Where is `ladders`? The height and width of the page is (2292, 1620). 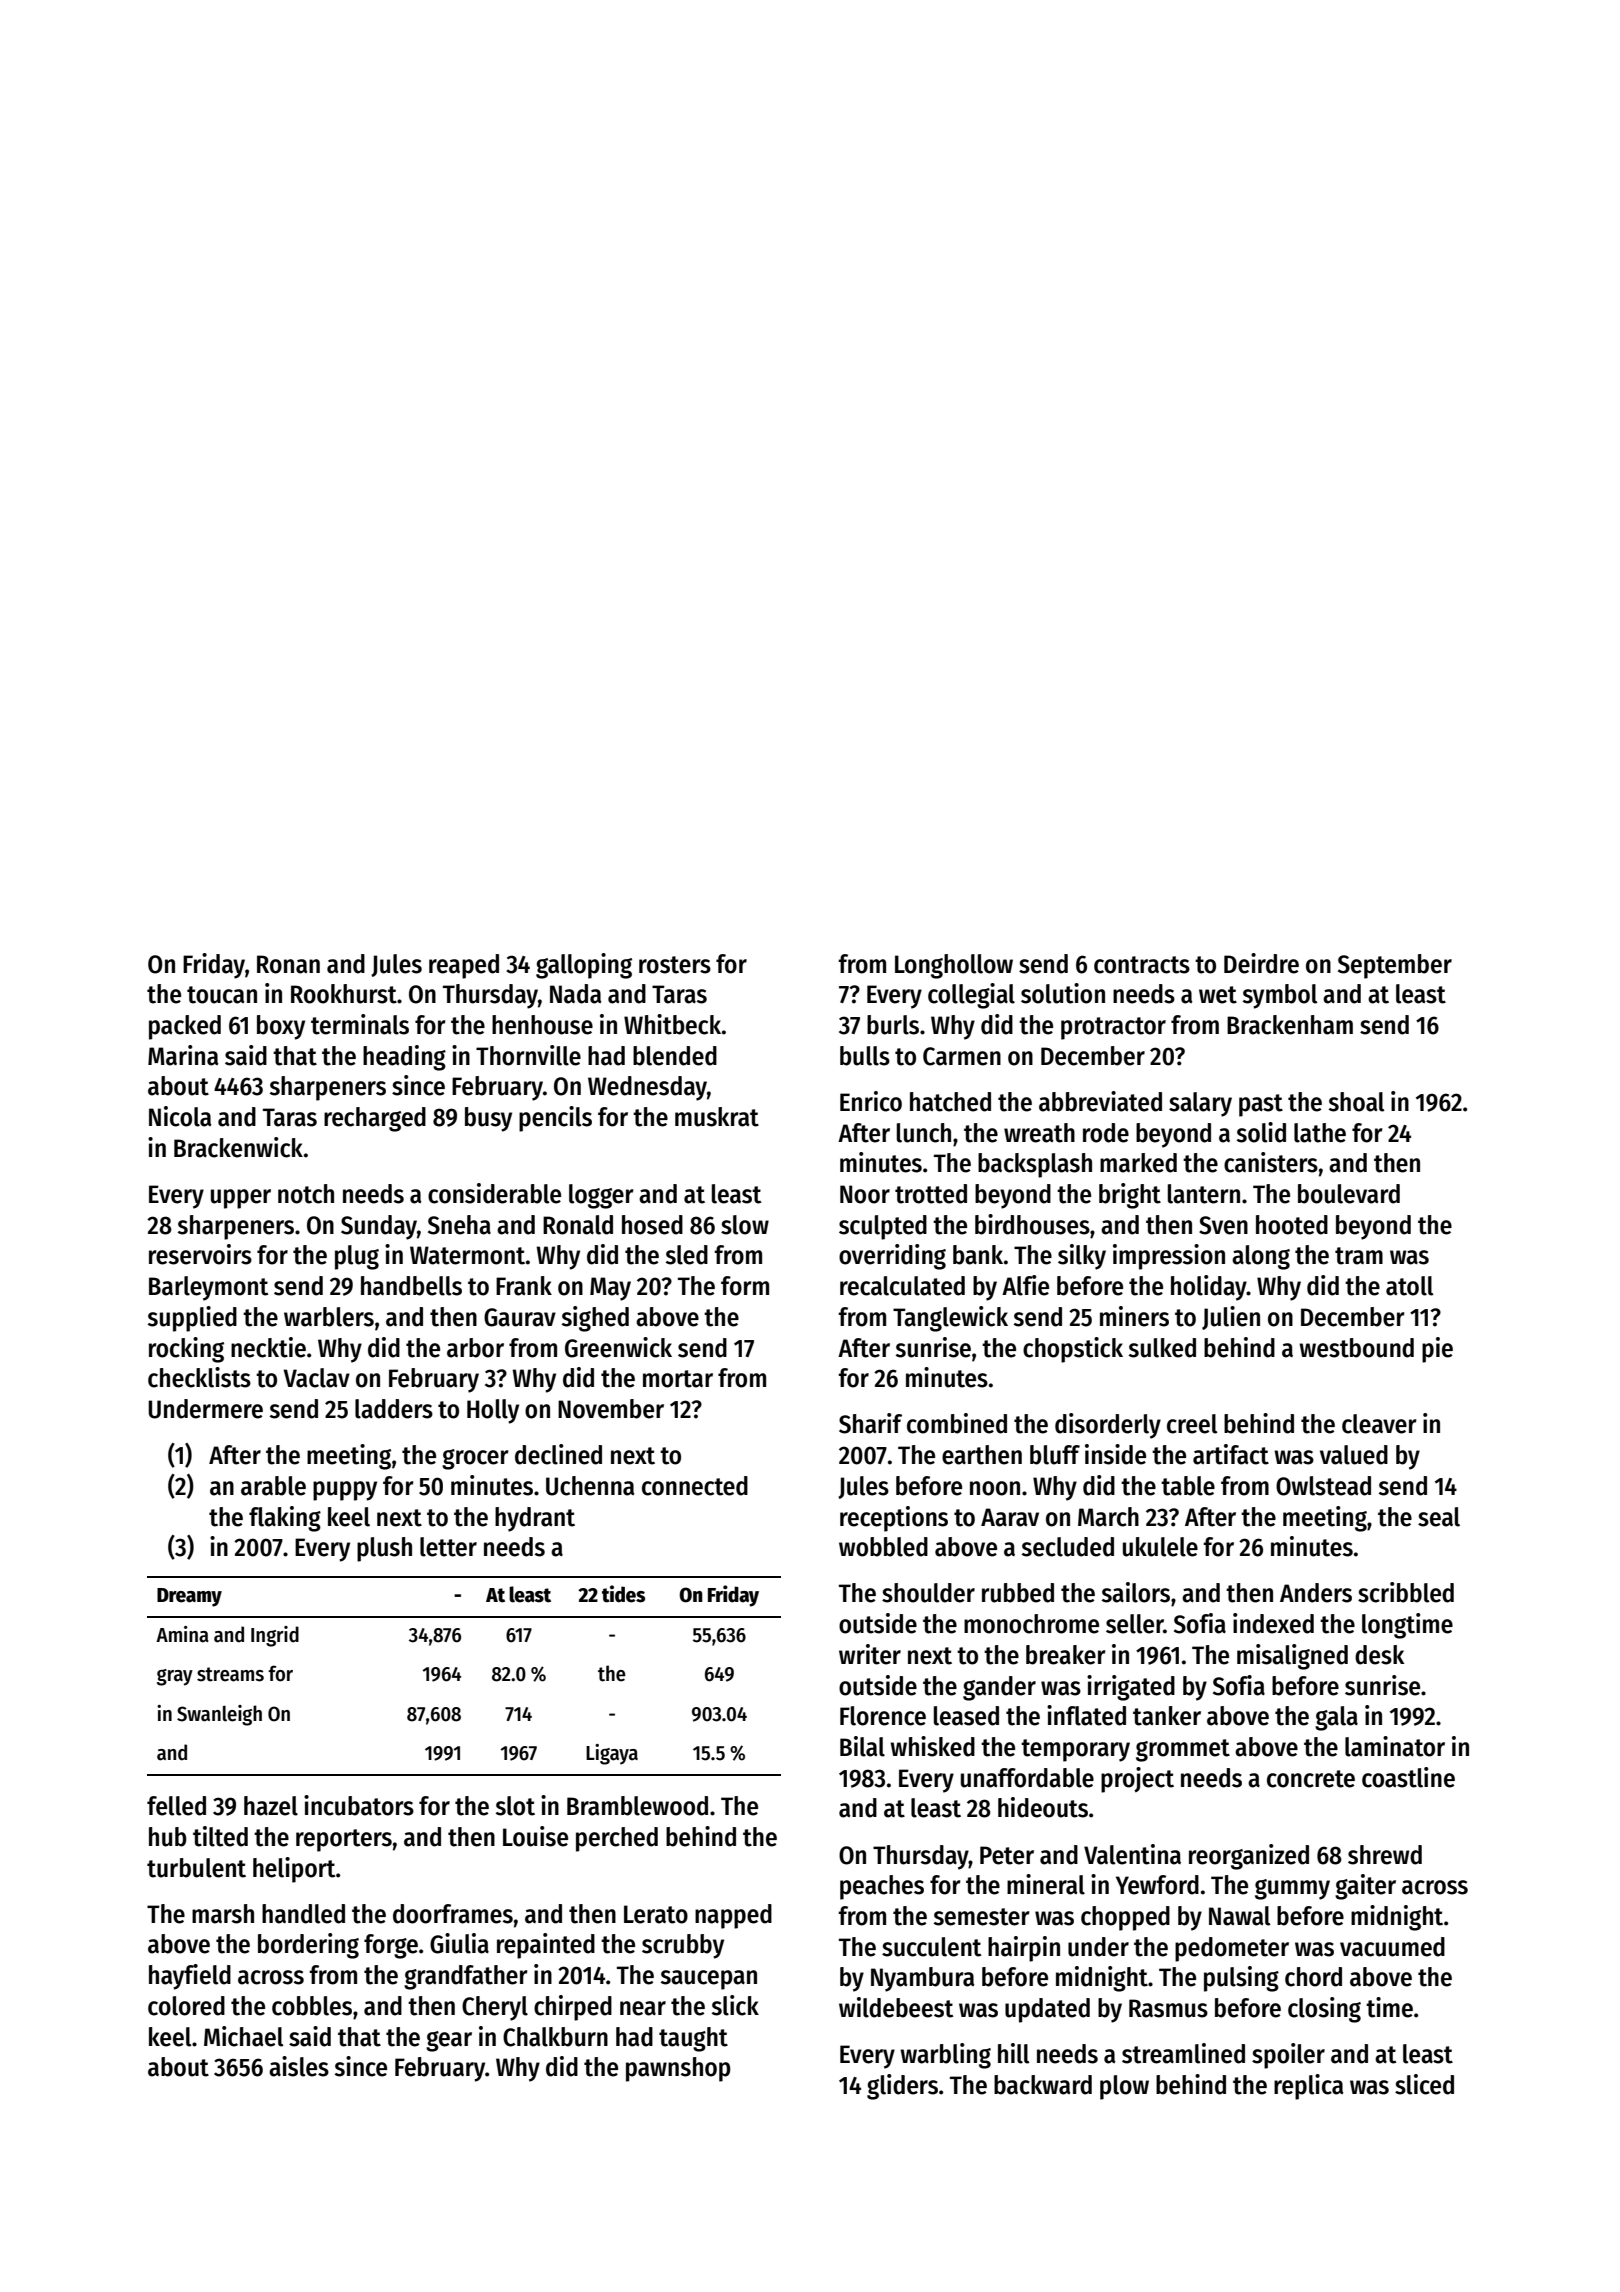 ladders is located at coordinates (394, 1409).
